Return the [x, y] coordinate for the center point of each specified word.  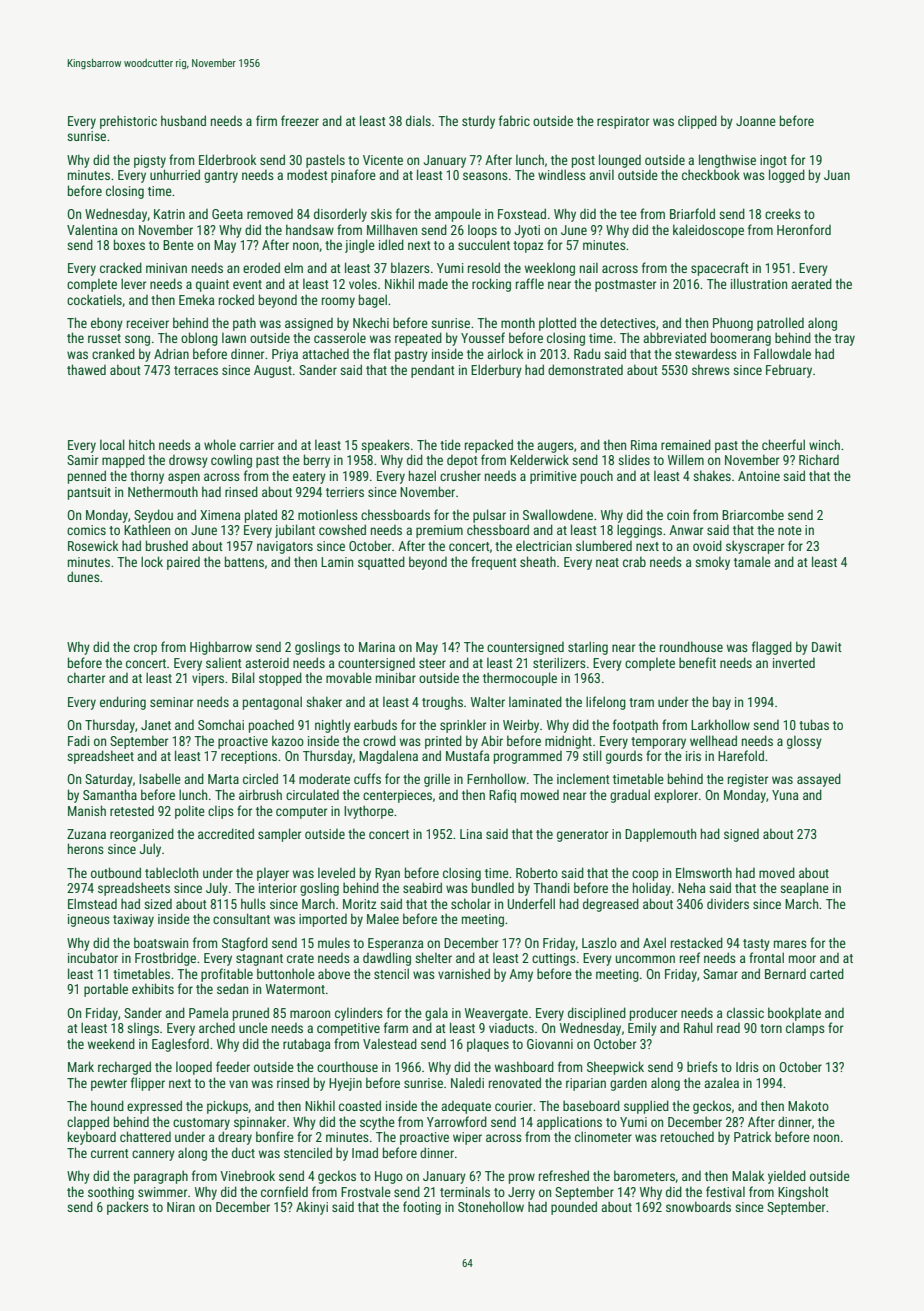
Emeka [196, 299]
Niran [181, 1207]
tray [845, 340]
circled [260, 778]
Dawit [827, 647]
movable [349, 677]
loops [482, 231]
